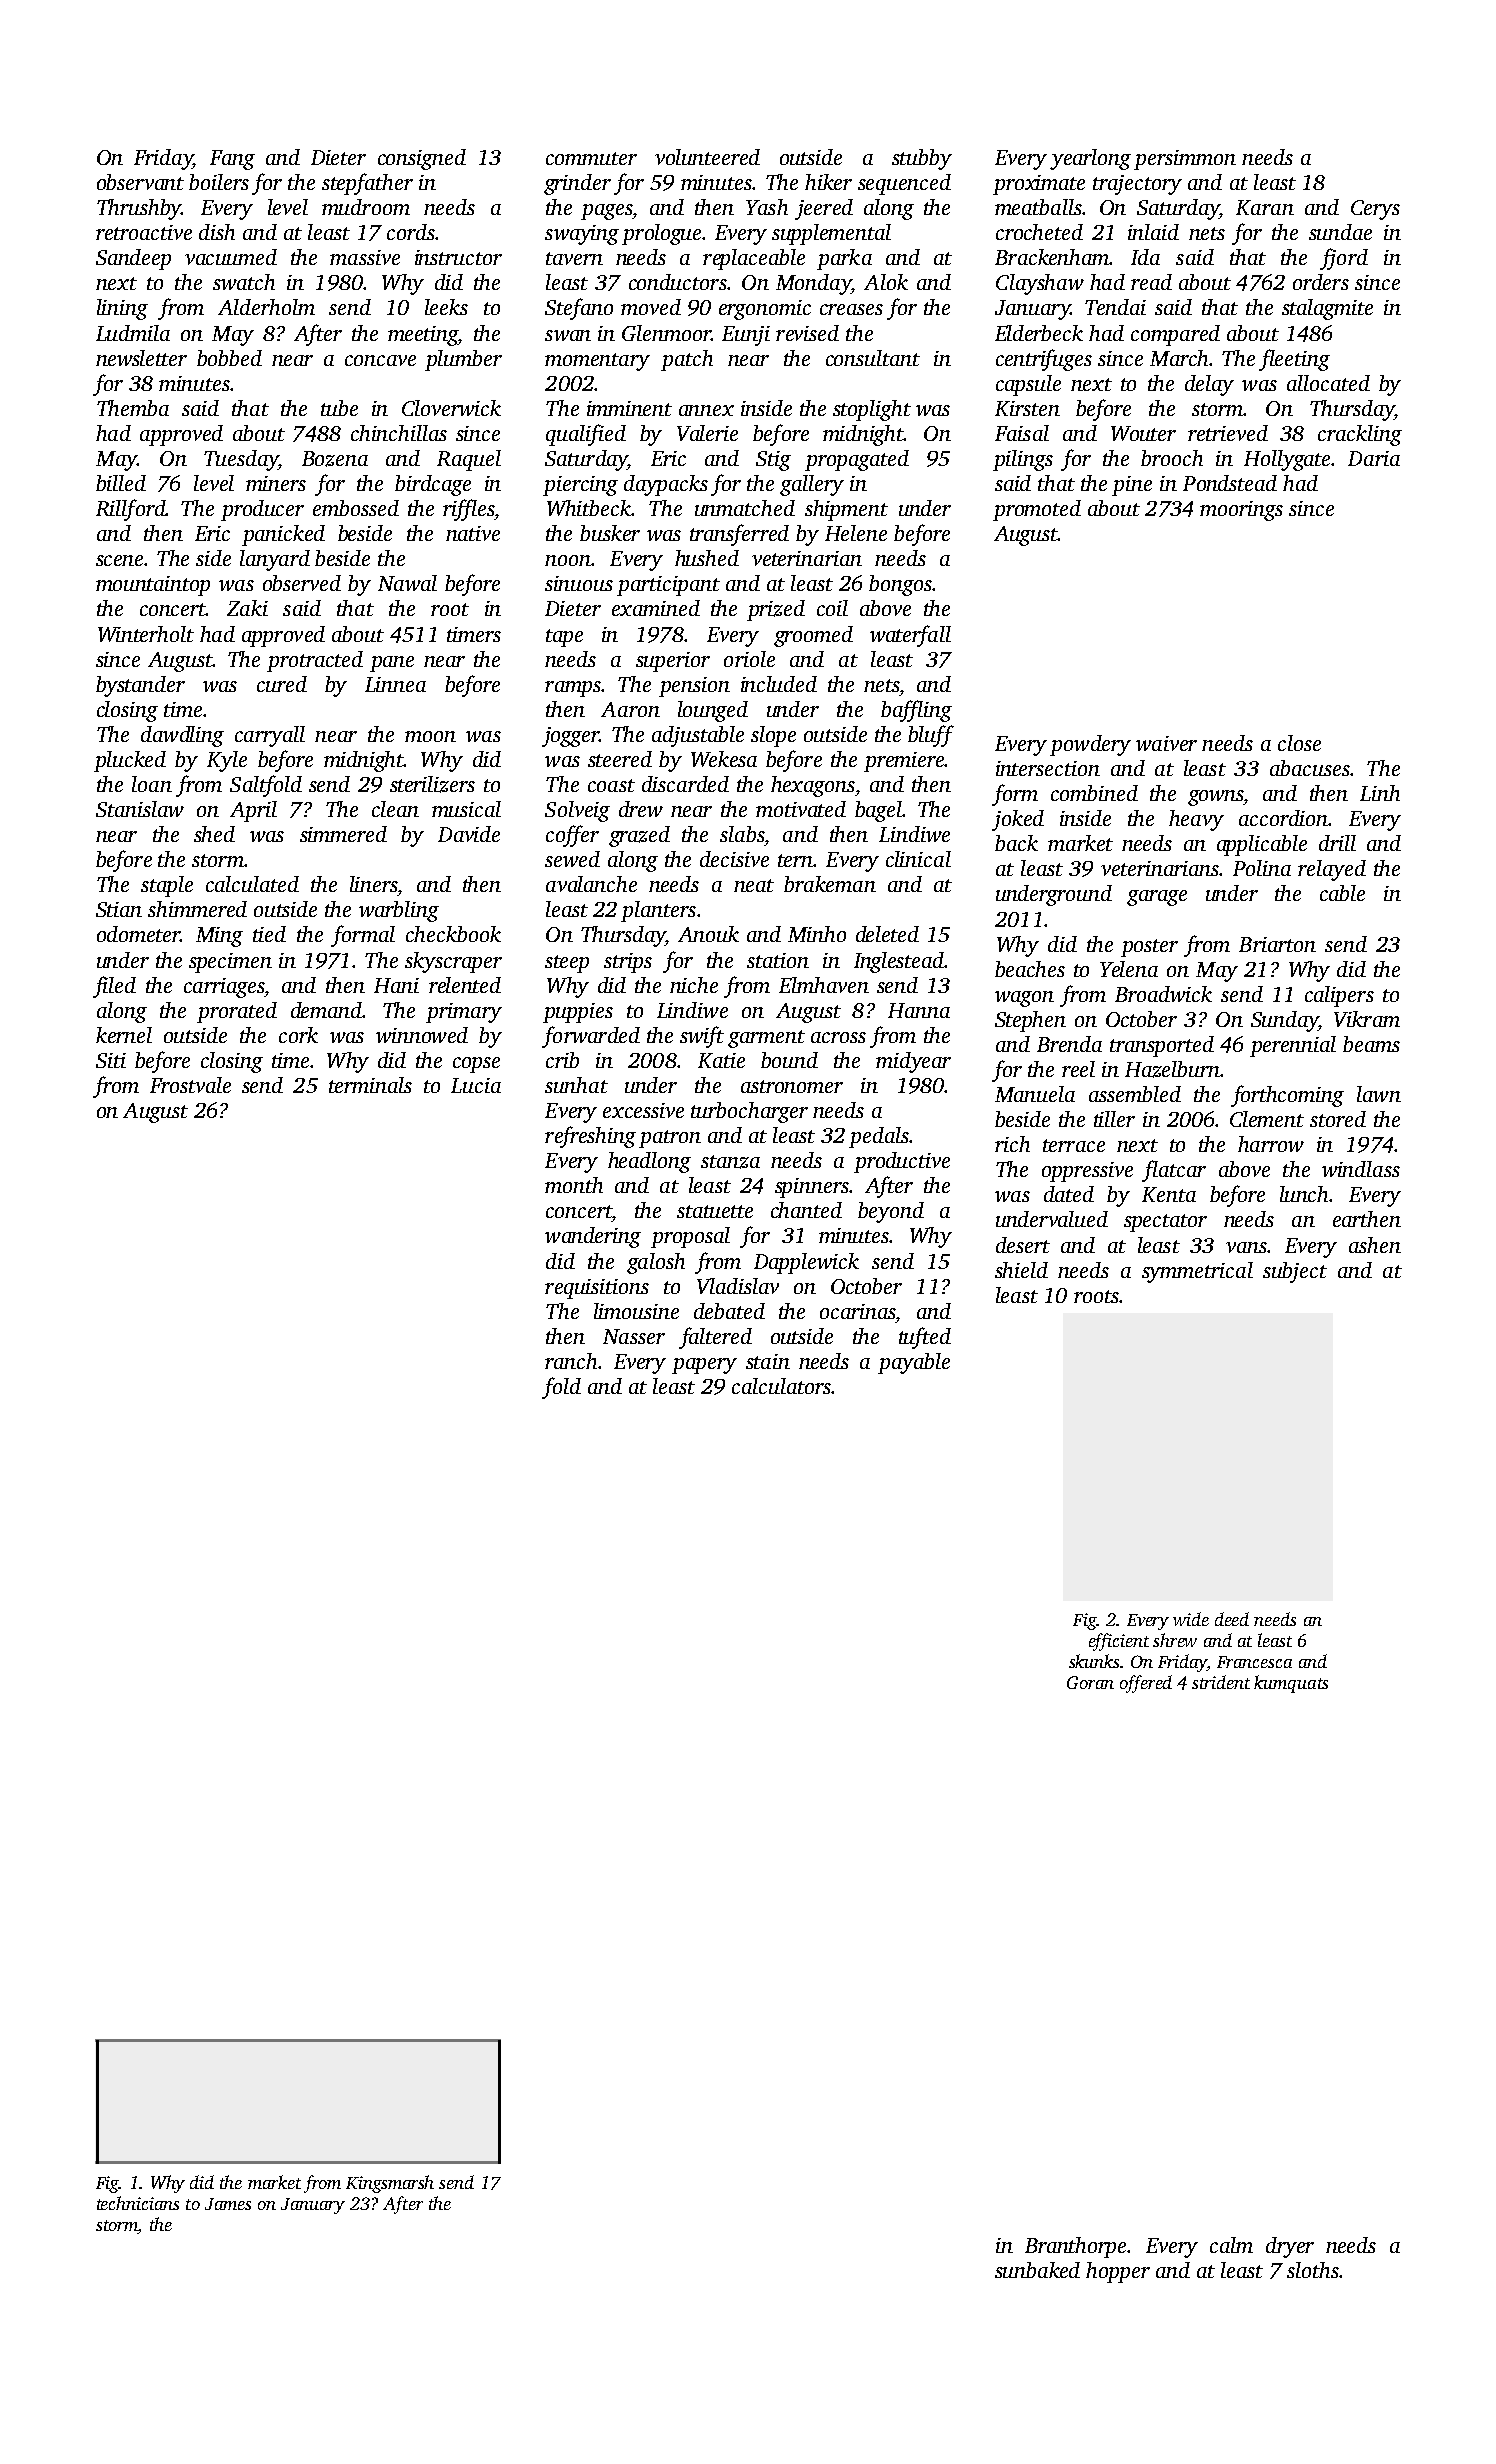 The image size is (1496, 2464). What do you see at coordinates (1191, 1619) in the screenshot?
I see `wide` at bounding box center [1191, 1619].
